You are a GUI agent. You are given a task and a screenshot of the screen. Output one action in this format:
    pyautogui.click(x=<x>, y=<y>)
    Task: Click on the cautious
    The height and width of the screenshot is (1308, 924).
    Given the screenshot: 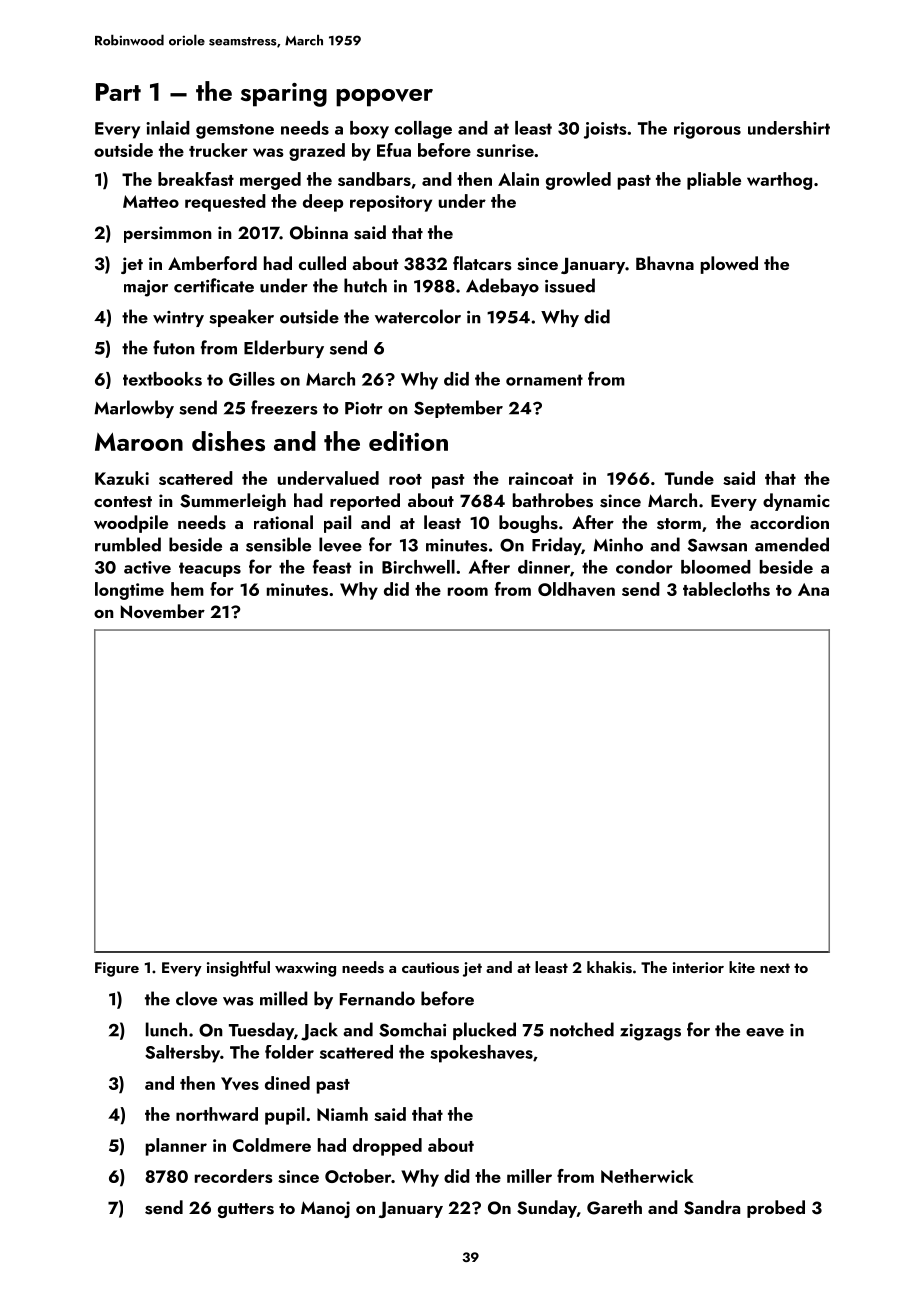 What is the action you would take?
    pyautogui.click(x=430, y=968)
